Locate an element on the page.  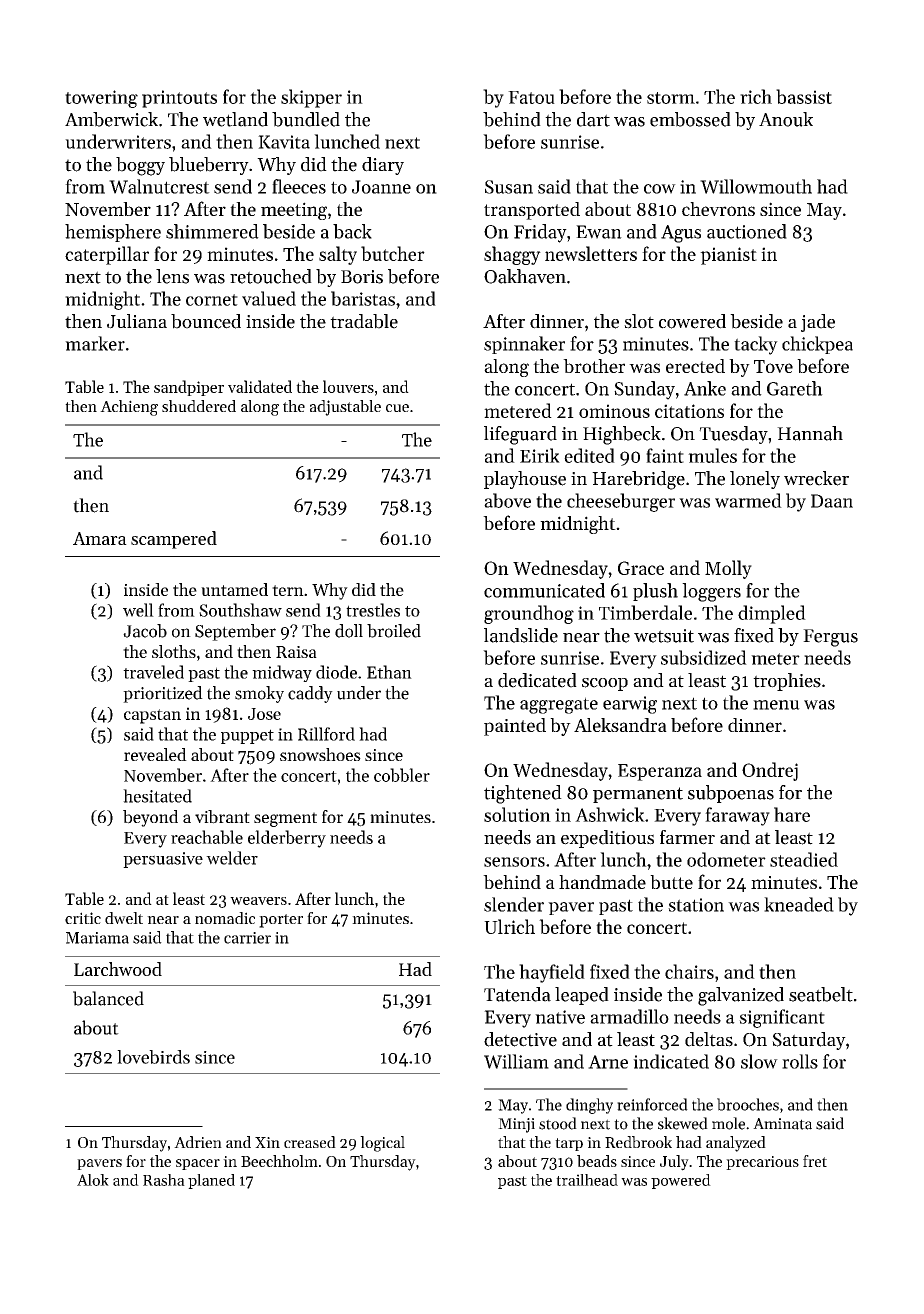
citations is located at coordinates (689, 411).
